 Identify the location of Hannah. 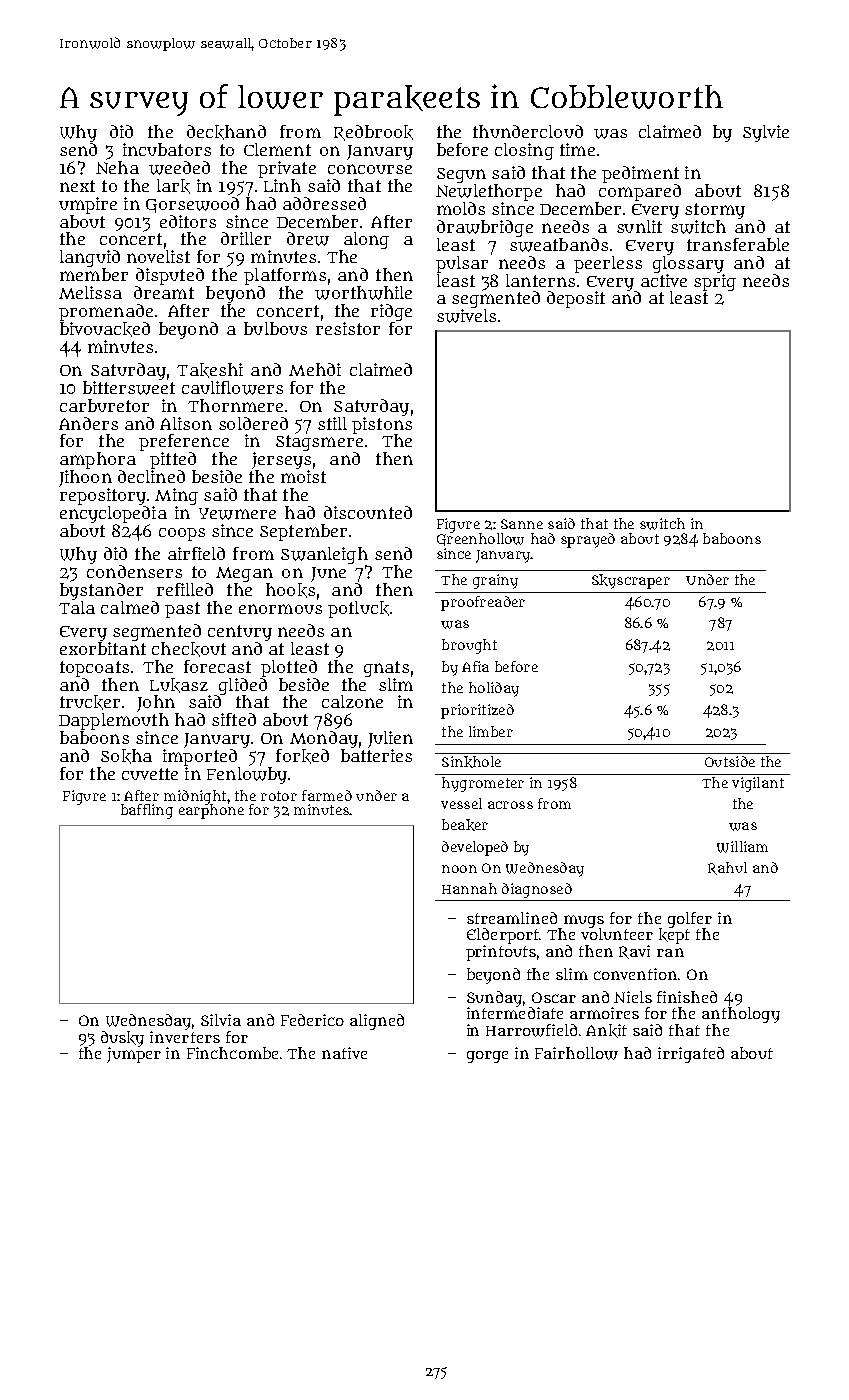
(469, 888).
